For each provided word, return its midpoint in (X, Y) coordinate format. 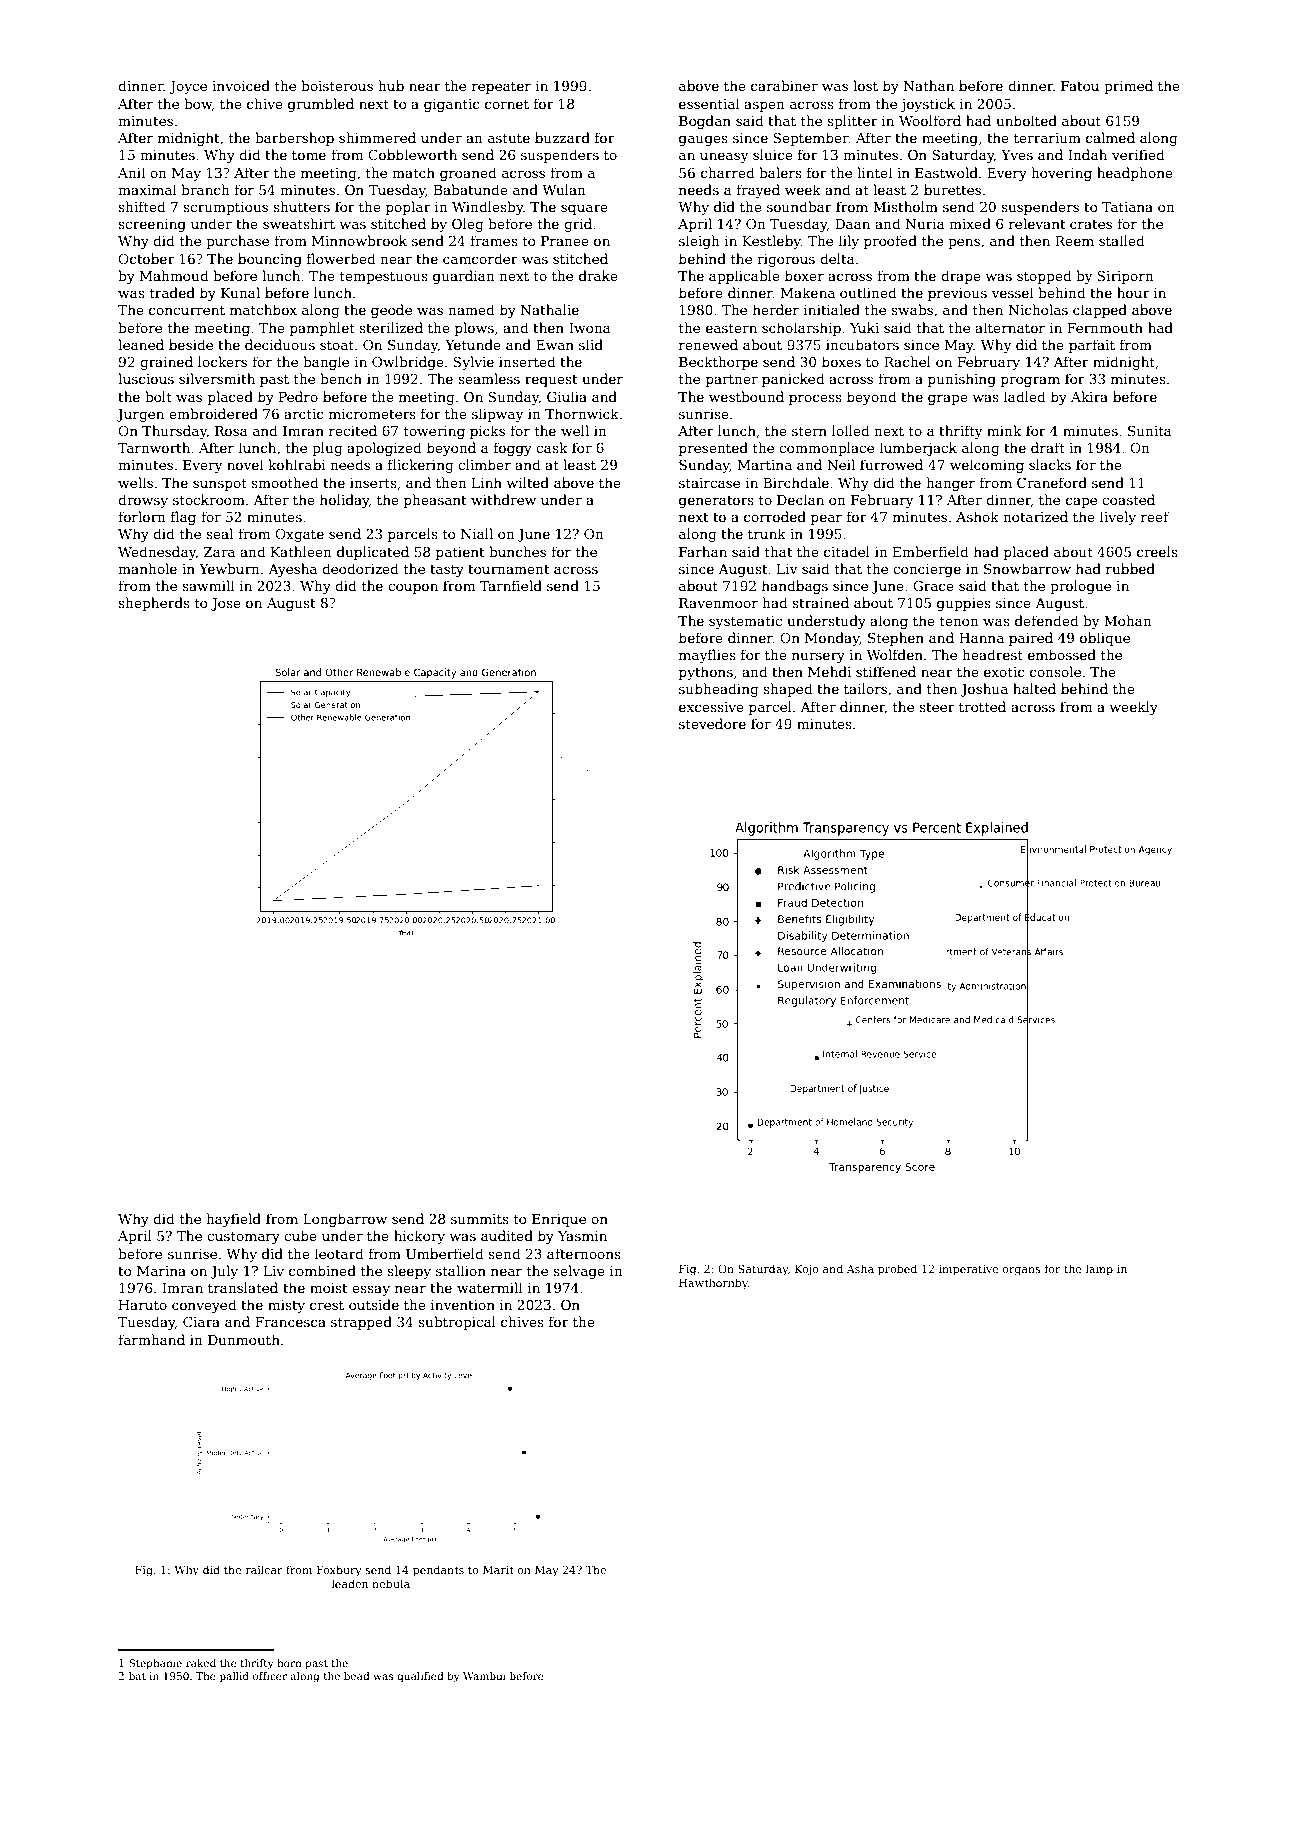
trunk (767, 533)
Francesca (290, 1322)
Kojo (807, 1270)
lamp (1099, 1270)
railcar (264, 1569)
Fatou (1080, 86)
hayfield (233, 1220)
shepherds (154, 604)
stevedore (712, 723)
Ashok (977, 516)
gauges (703, 140)
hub (391, 85)
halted (1034, 688)
